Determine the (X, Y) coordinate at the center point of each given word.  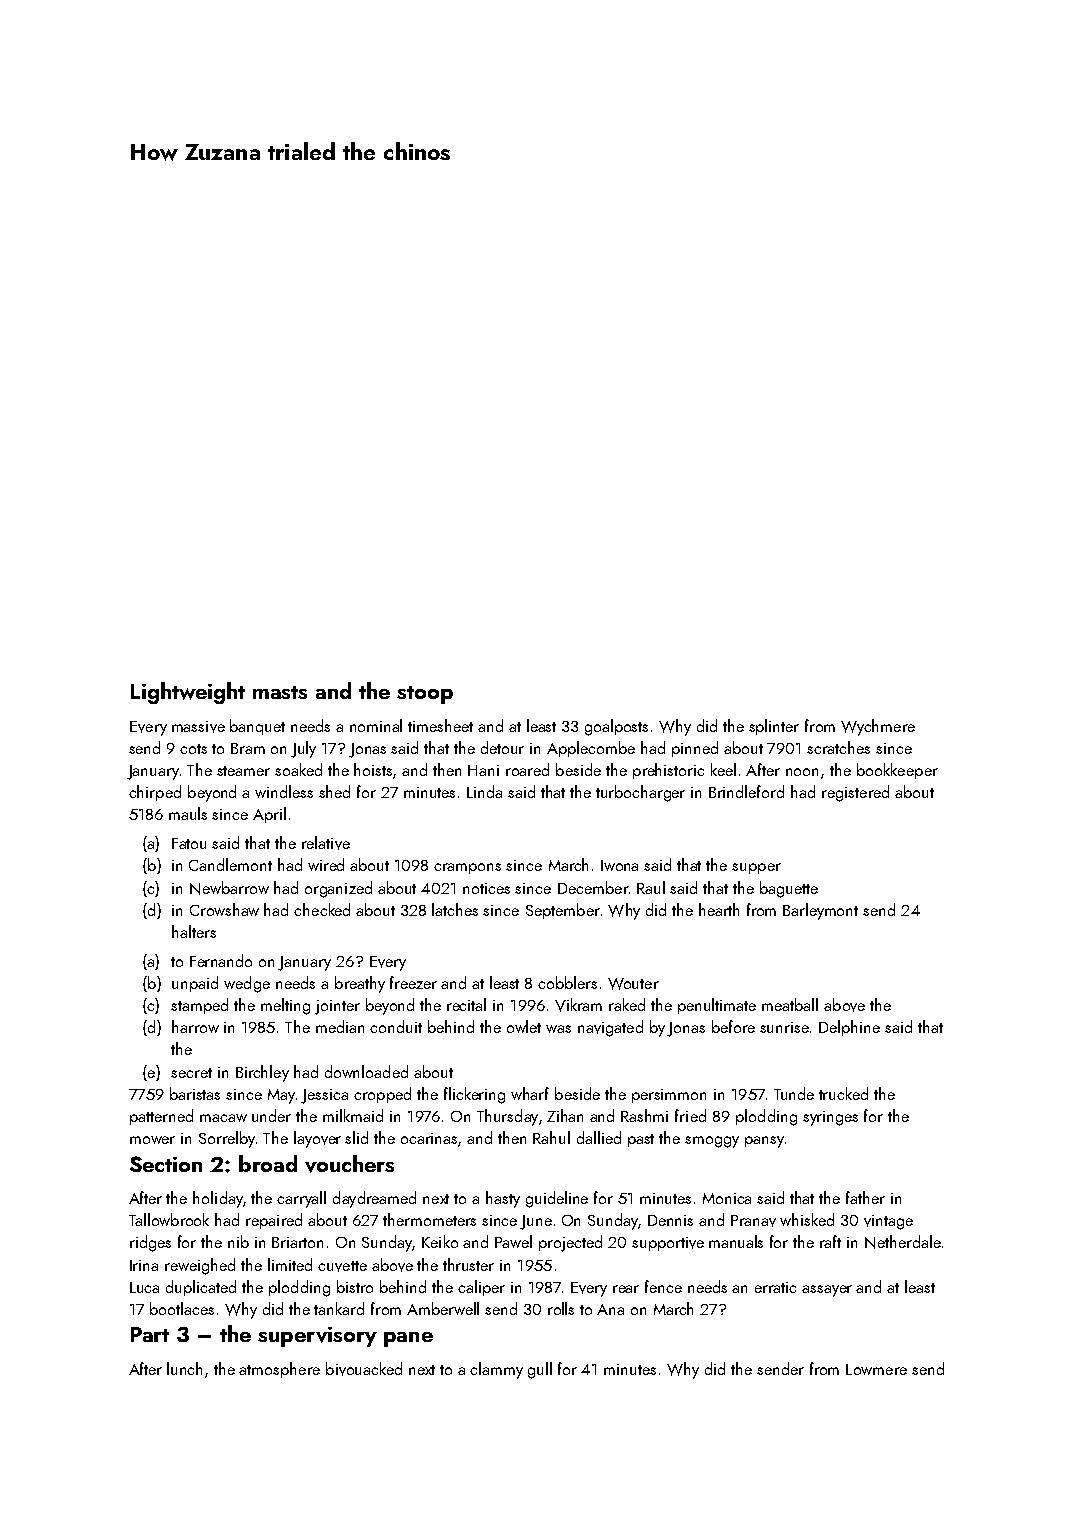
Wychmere (878, 727)
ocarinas (430, 1140)
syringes (830, 1118)
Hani (483, 770)
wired (326, 864)
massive (198, 727)
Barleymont (820, 911)
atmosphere (279, 1370)
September (563, 911)
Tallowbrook (169, 1219)
